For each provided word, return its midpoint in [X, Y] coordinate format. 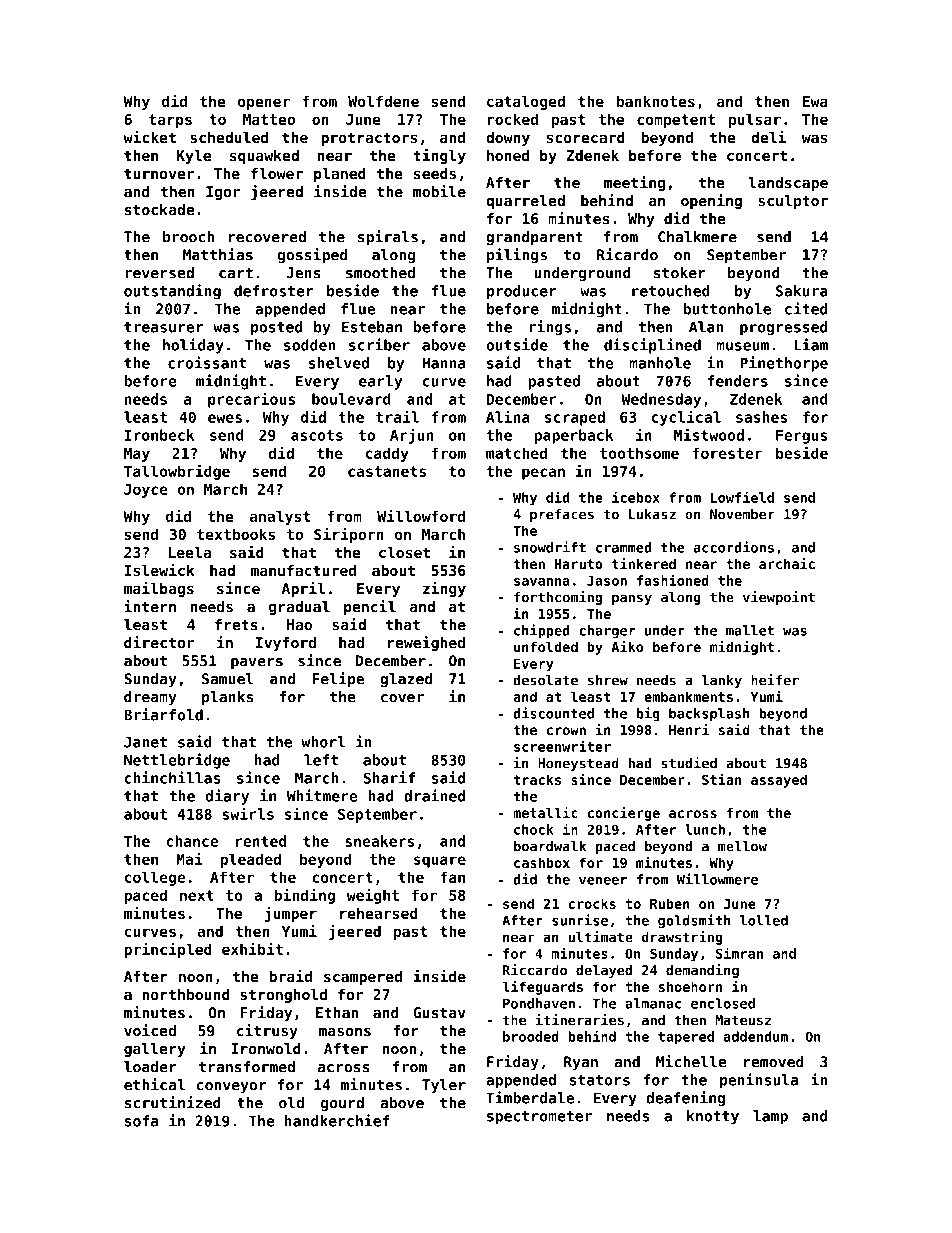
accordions [734, 547]
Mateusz [743, 1020]
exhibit [252, 949]
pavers [257, 664]
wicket [149, 137]
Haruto [579, 564]
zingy [444, 589]
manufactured [303, 570]
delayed [604, 971]
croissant [207, 362]
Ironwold [266, 1049]
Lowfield [742, 497]
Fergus [801, 437]
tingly [439, 156]
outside [517, 344]
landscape [788, 184]
